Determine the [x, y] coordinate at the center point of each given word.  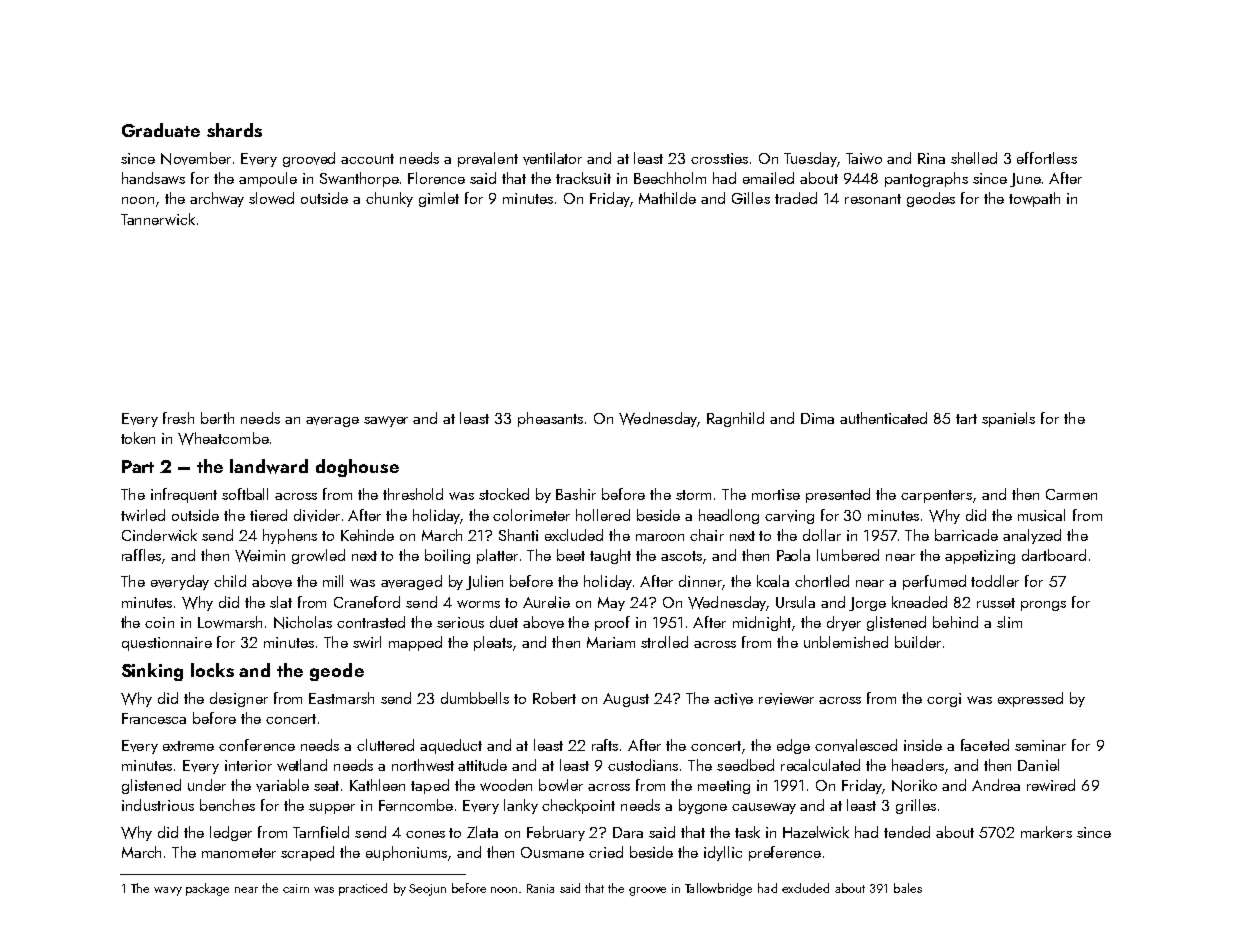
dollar [822, 535]
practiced [363, 889]
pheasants [550, 419]
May [611, 604]
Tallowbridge [718, 889]
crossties [719, 158]
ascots [681, 556]
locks [212, 670]
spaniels [1008, 419]
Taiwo [864, 158]
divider [317, 515]
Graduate [161, 130]
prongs [1043, 606]
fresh [178, 418]
